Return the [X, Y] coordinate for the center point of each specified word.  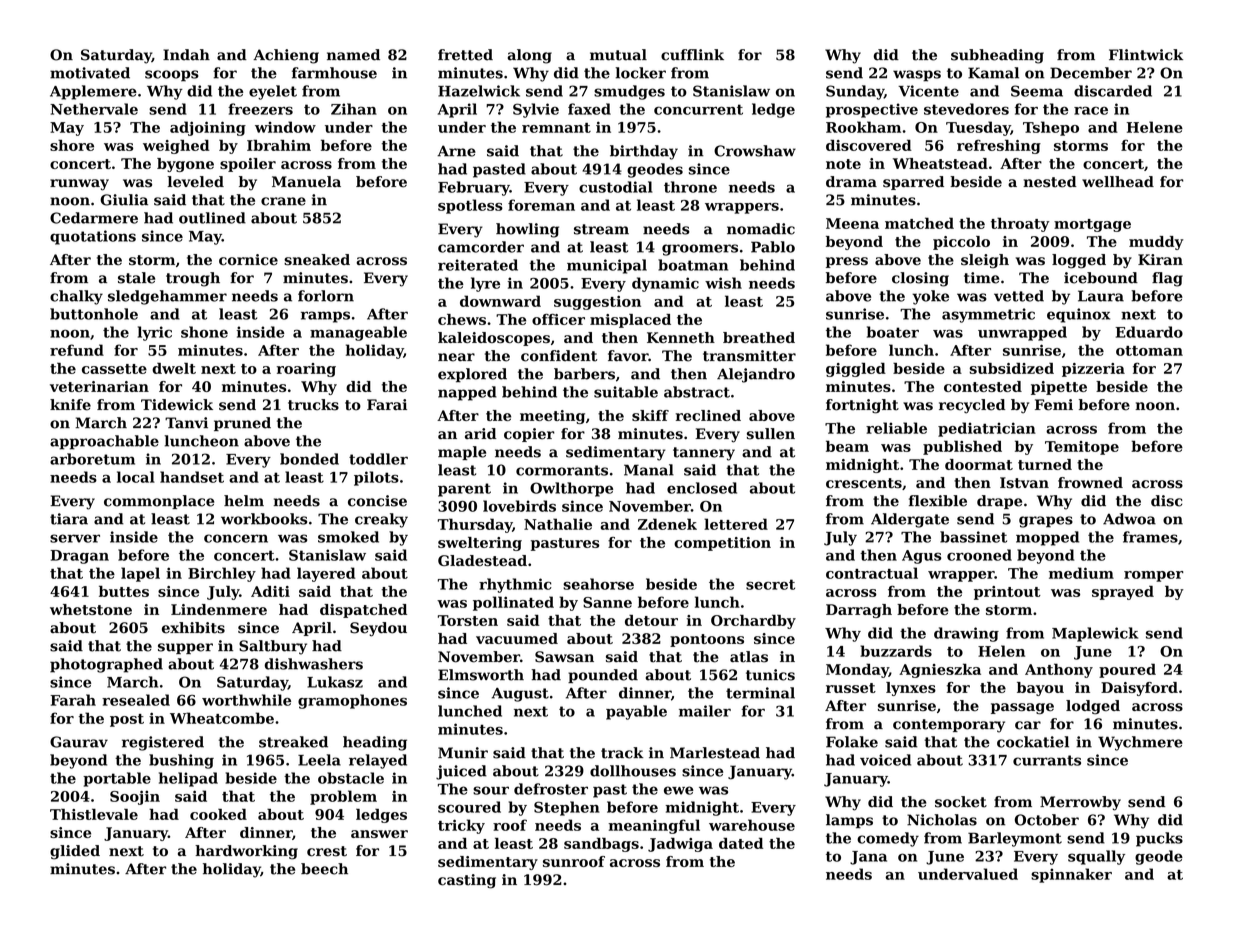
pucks [1159, 839]
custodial [616, 187]
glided [75, 852]
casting [467, 881]
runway [79, 185]
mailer [705, 711]
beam [847, 446]
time [981, 278]
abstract [697, 392]
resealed [136, 700]
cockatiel [1033, 742]
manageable [358, 333]
